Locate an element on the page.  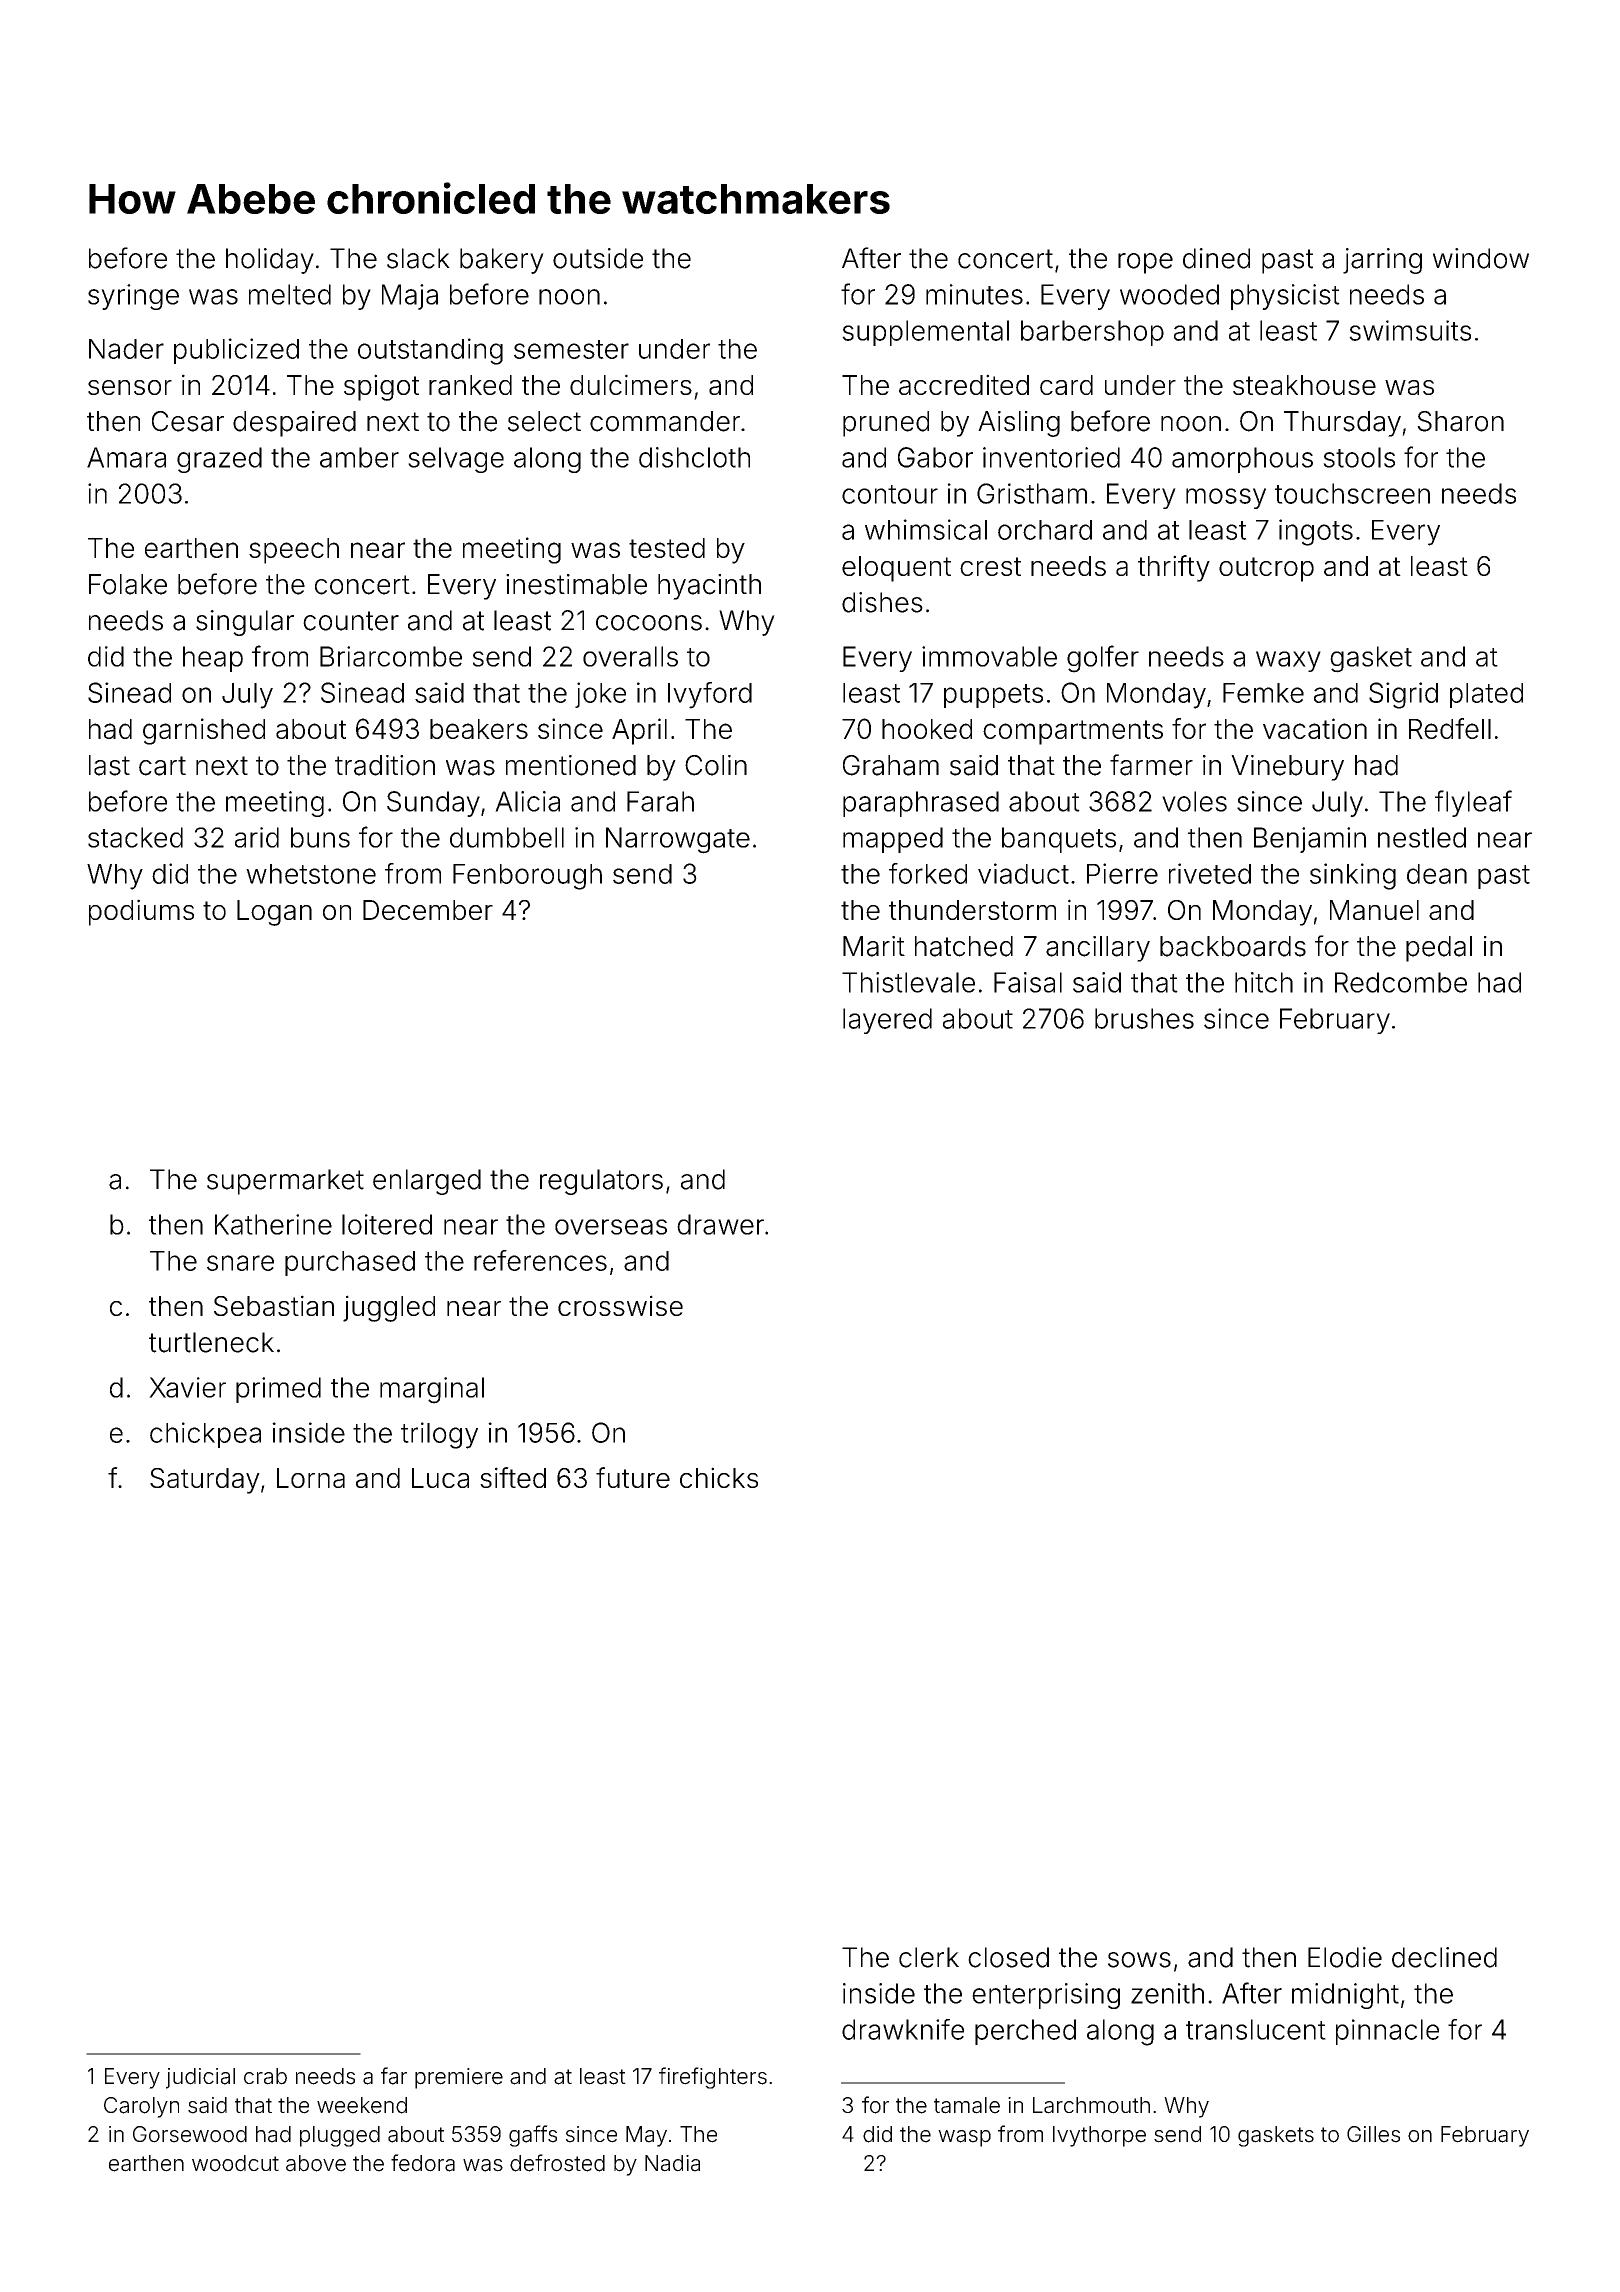
outstanding is located at coordinates (430, 351).
